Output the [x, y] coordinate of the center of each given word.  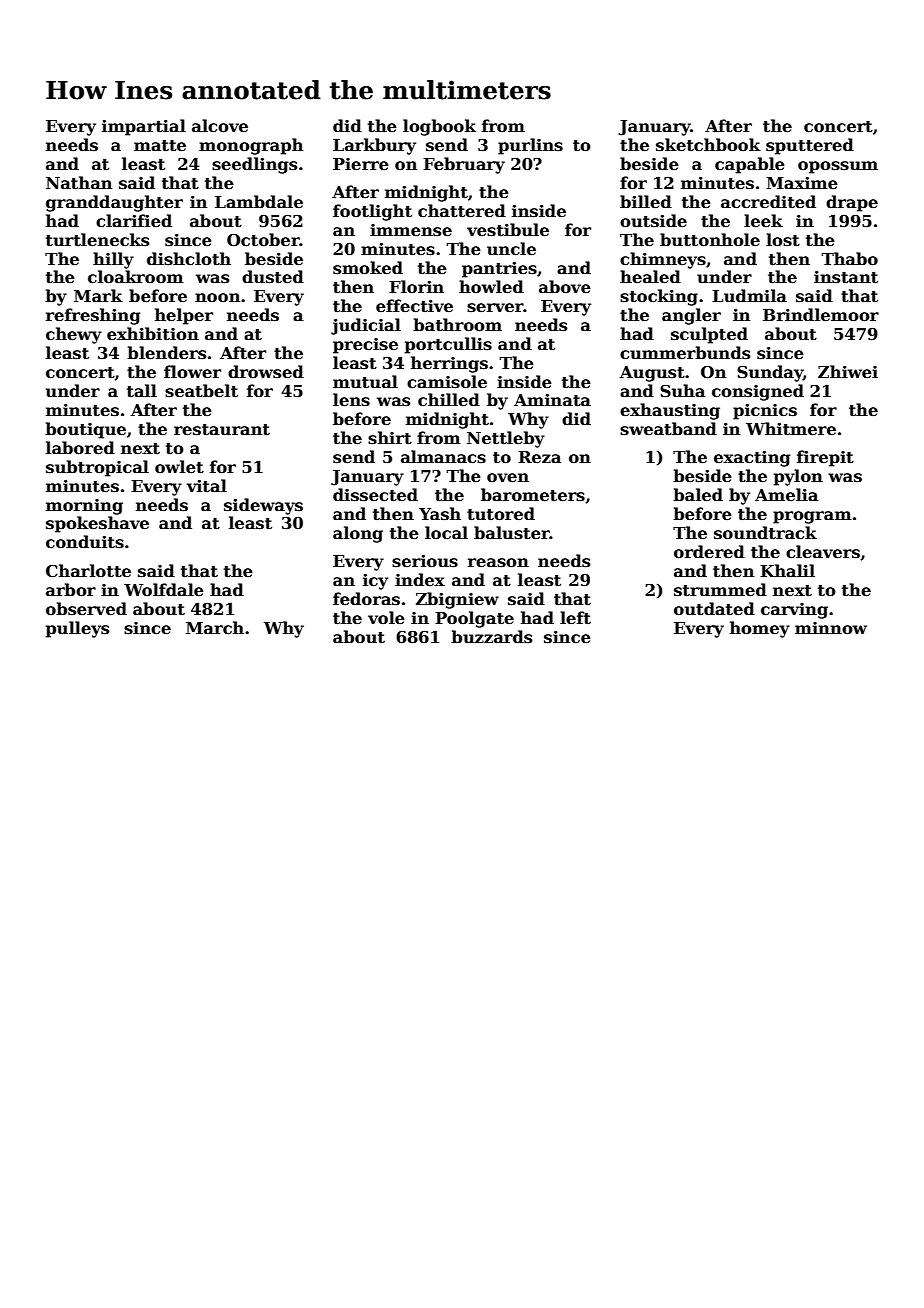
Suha [683, 391]
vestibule [508, 230]
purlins [530, 146]
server [495, 308]
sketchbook [708, 145]
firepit [825, 458]
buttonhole [710, 240]
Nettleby [506, 439]
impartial [144, 127]
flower [192, 372]
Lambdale [259, 202]
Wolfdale [164, 589]
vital [207, 486]
